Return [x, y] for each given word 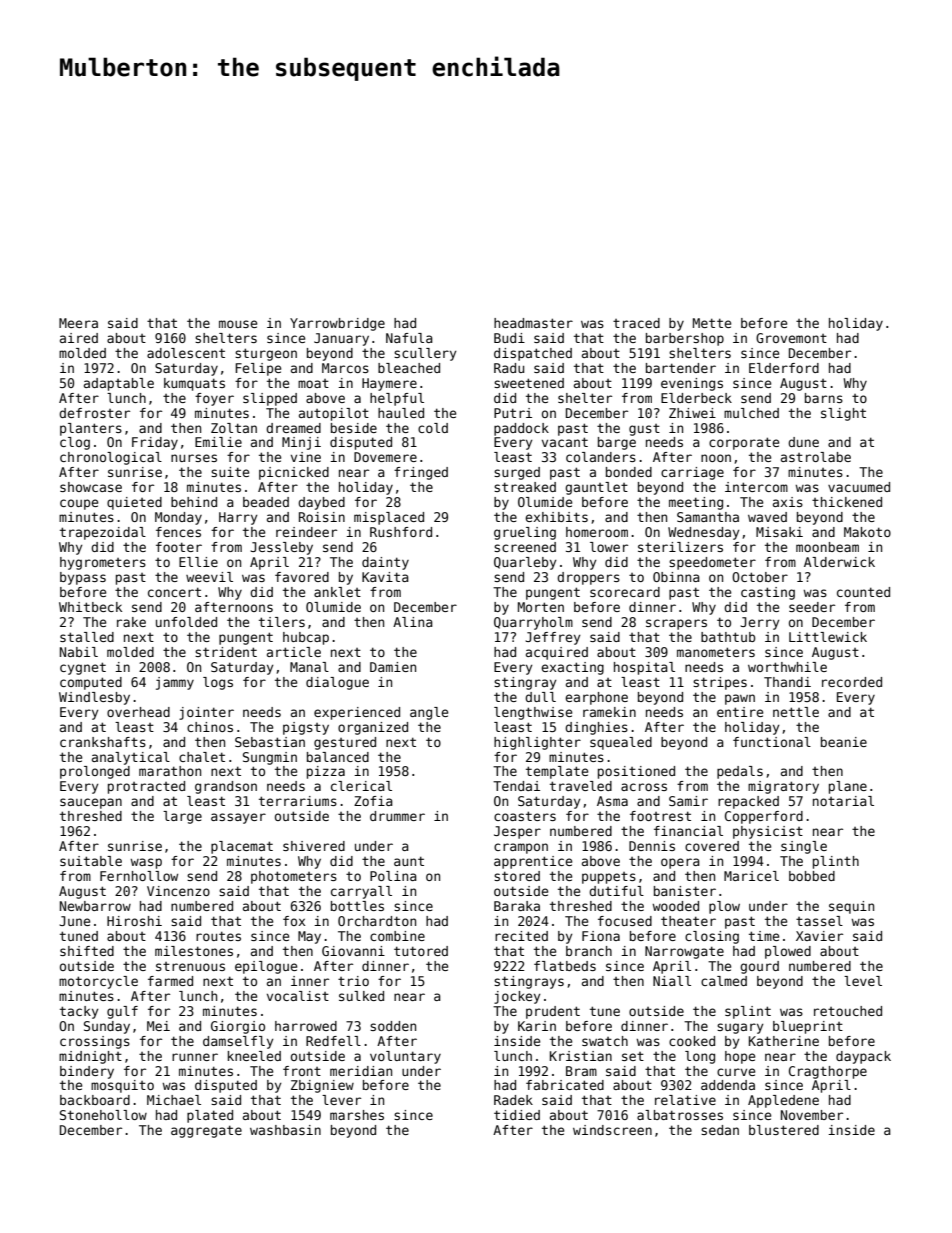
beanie [844, 742]
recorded [852, 682]
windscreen [612, 1130]
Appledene [783, 1101]
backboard [95, 1100]
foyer [214, 399]
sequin [851, 907]
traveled [581, 786]
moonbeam [827, 547]
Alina [413, 622]
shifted [87, 951]
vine [306, 457]
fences [178, 532]
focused [625, 921]
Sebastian [270, 742]
